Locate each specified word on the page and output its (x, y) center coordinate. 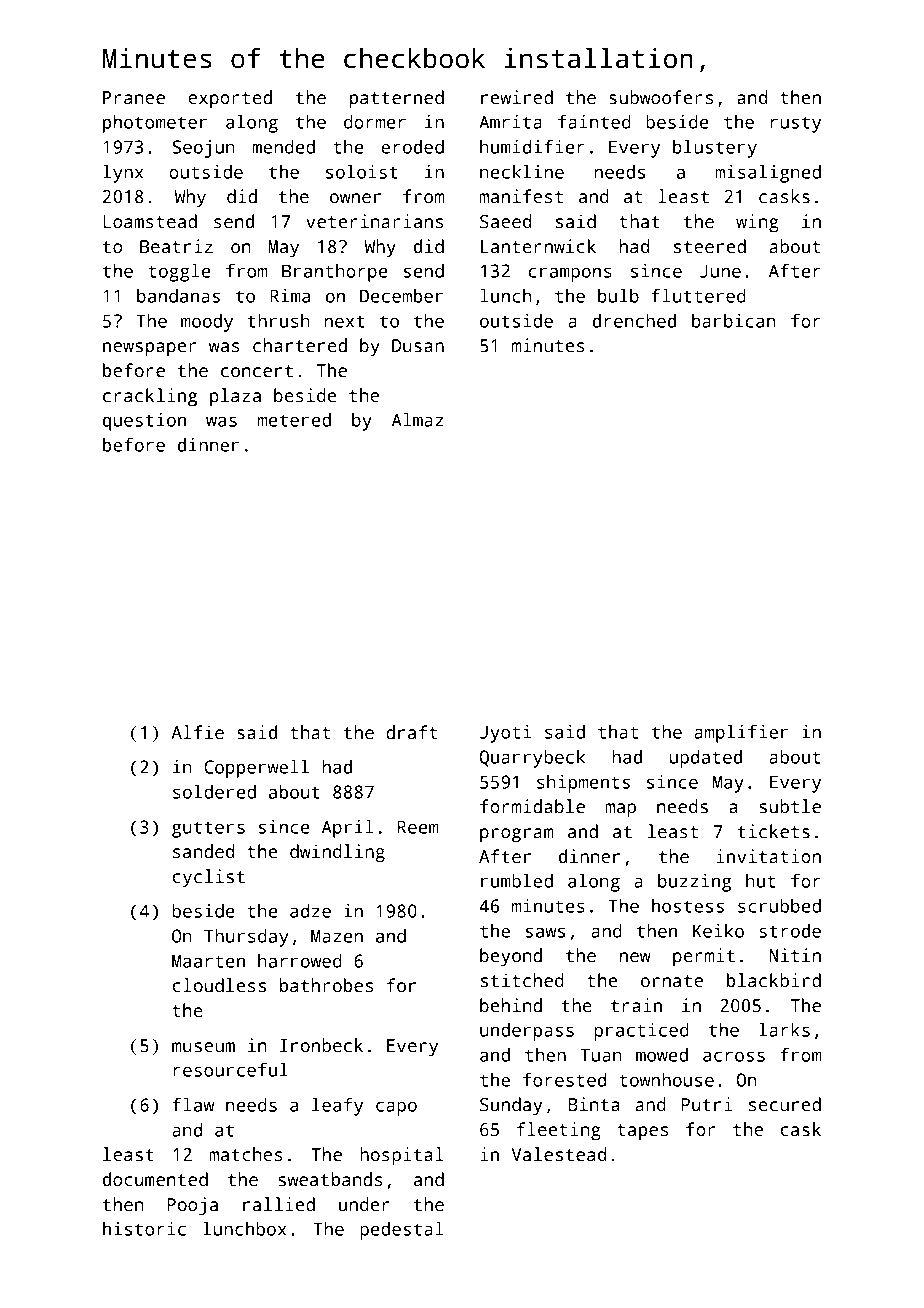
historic (144, 1229)
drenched (634, 321)
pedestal (402, 1231)
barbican (733, 321)
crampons (570, 274)
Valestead (558, 1154)
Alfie (198, 732)
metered (294, 420)
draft (411, 732)
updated (706, 759)
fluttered (698, 296)
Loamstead (150, 221)
